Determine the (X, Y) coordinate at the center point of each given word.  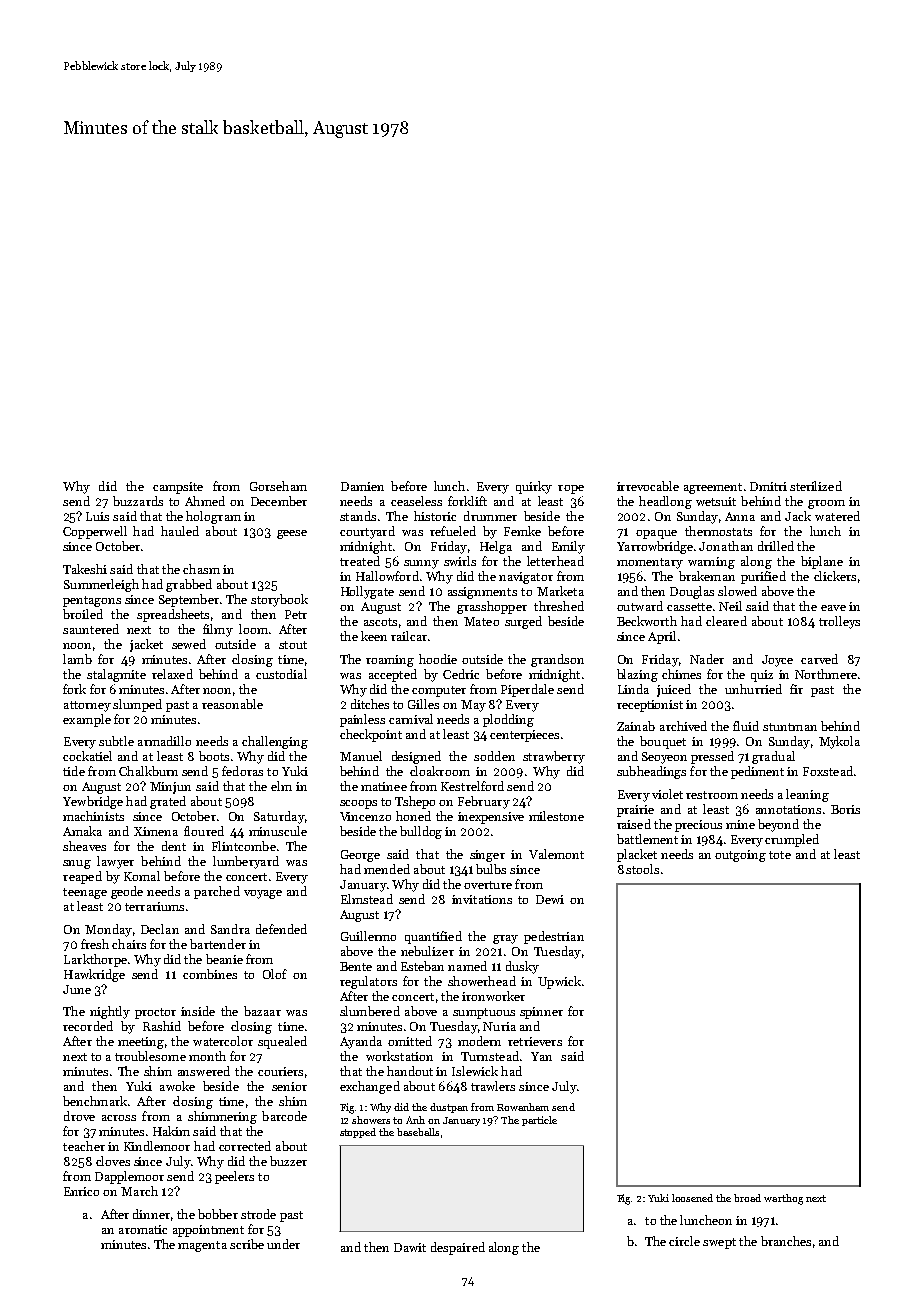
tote (780, 855)
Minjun (170, 788)
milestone (556, 816)
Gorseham (278, 486)
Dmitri (768, 486)
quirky (534, 487)
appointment (208, 1231)
